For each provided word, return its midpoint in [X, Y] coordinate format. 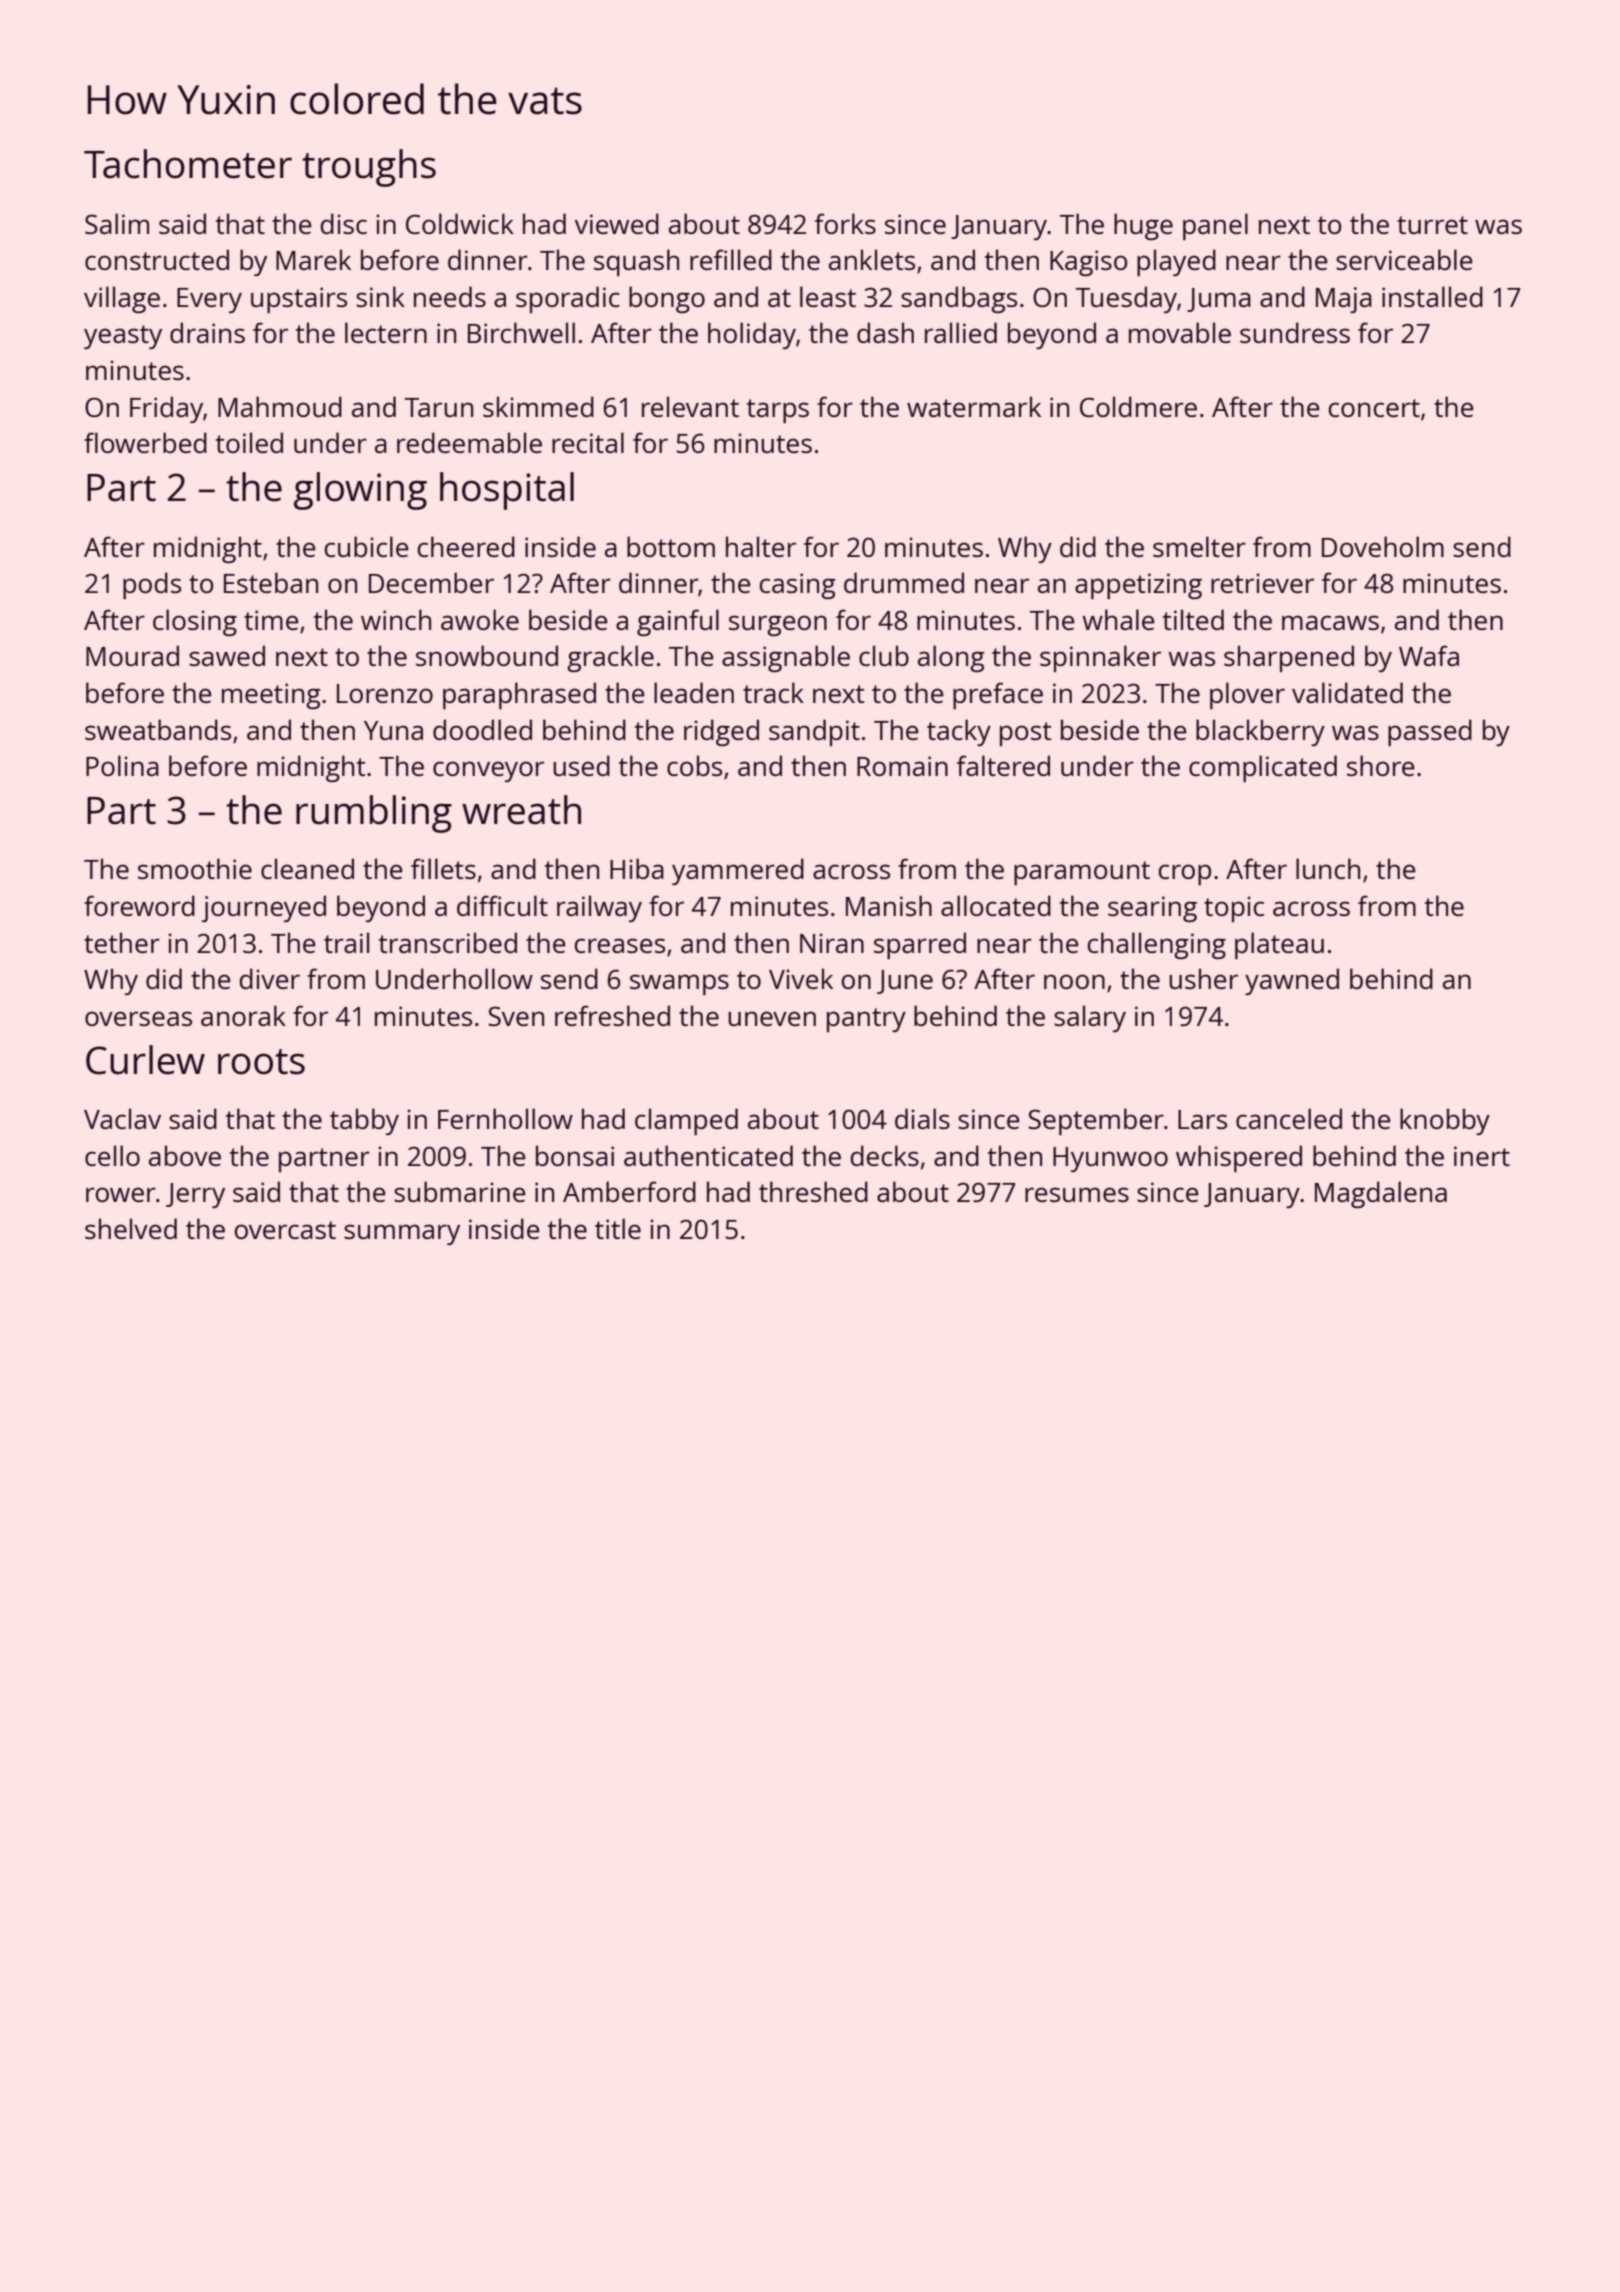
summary [402, 1234]
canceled [1289, 1118]
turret [1432, 225]
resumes [1077, 1194]
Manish [889, 905]
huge [1143, 226]
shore [1381, 765]
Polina [122, 765]
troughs [369, 168]
